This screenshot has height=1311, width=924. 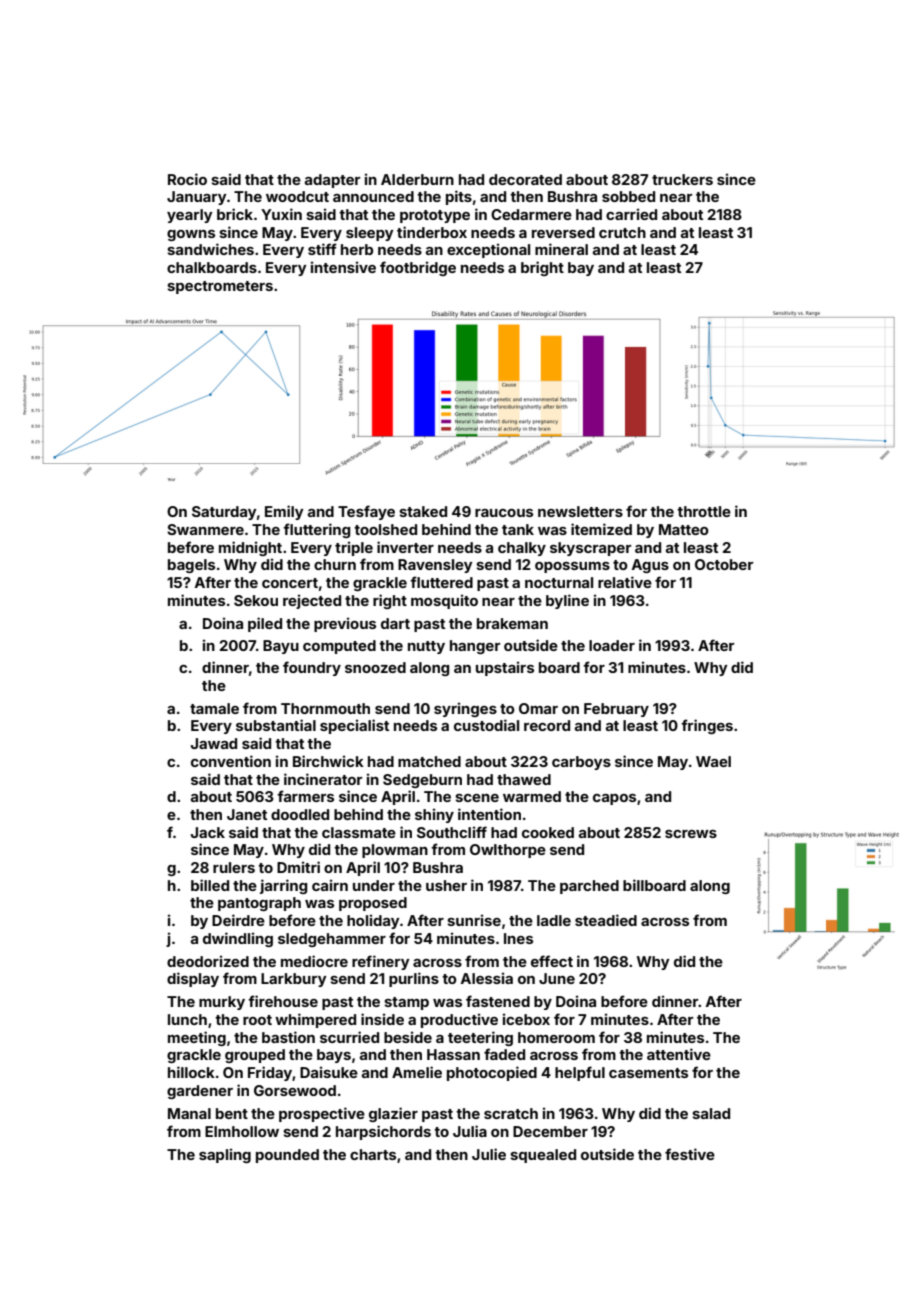 What do you see at coordinates (435, 566) in the screenshot?
I see `Ravensley` at bounding box center [435, 566].
